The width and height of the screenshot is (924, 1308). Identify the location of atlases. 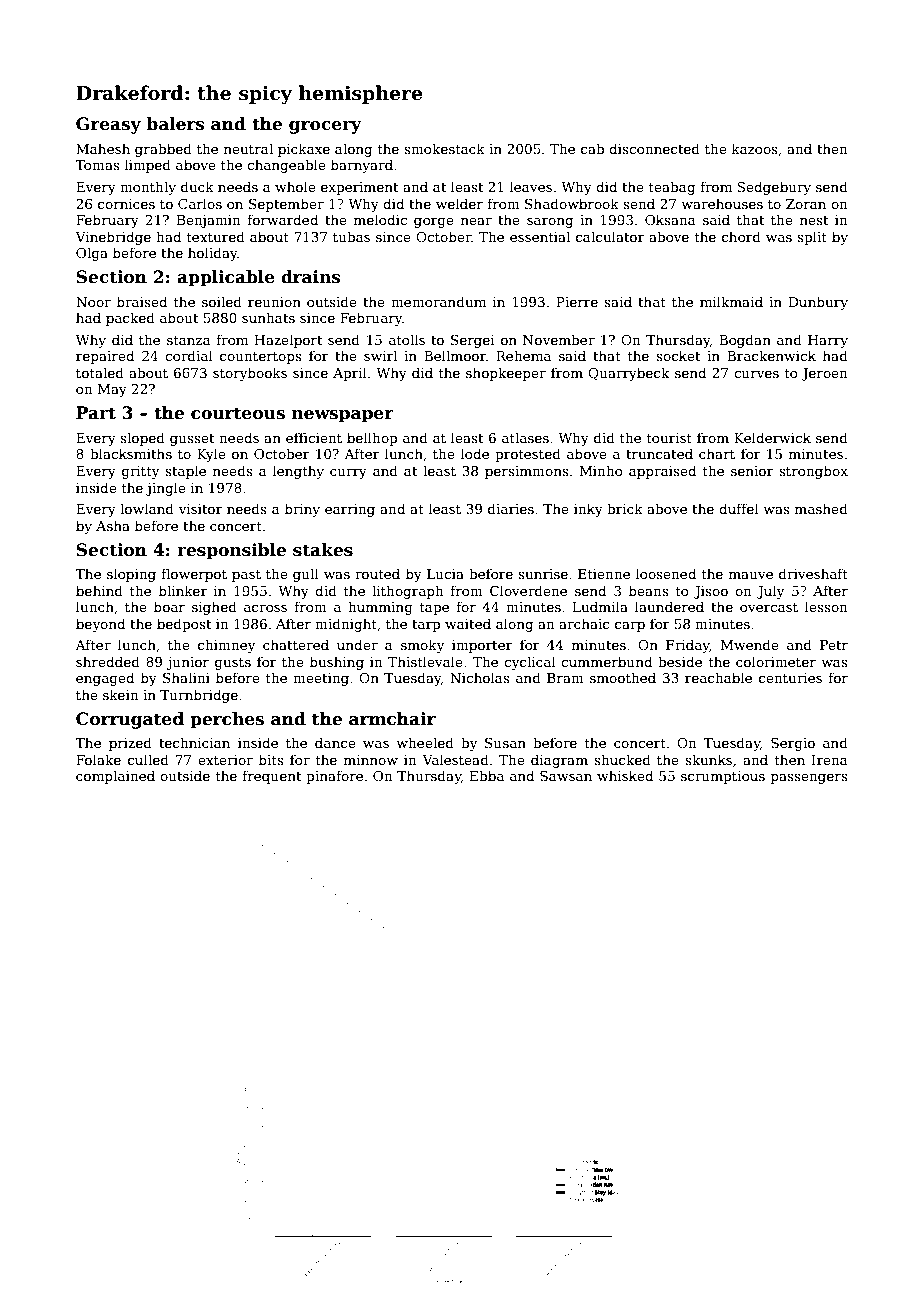
(525, 437).
